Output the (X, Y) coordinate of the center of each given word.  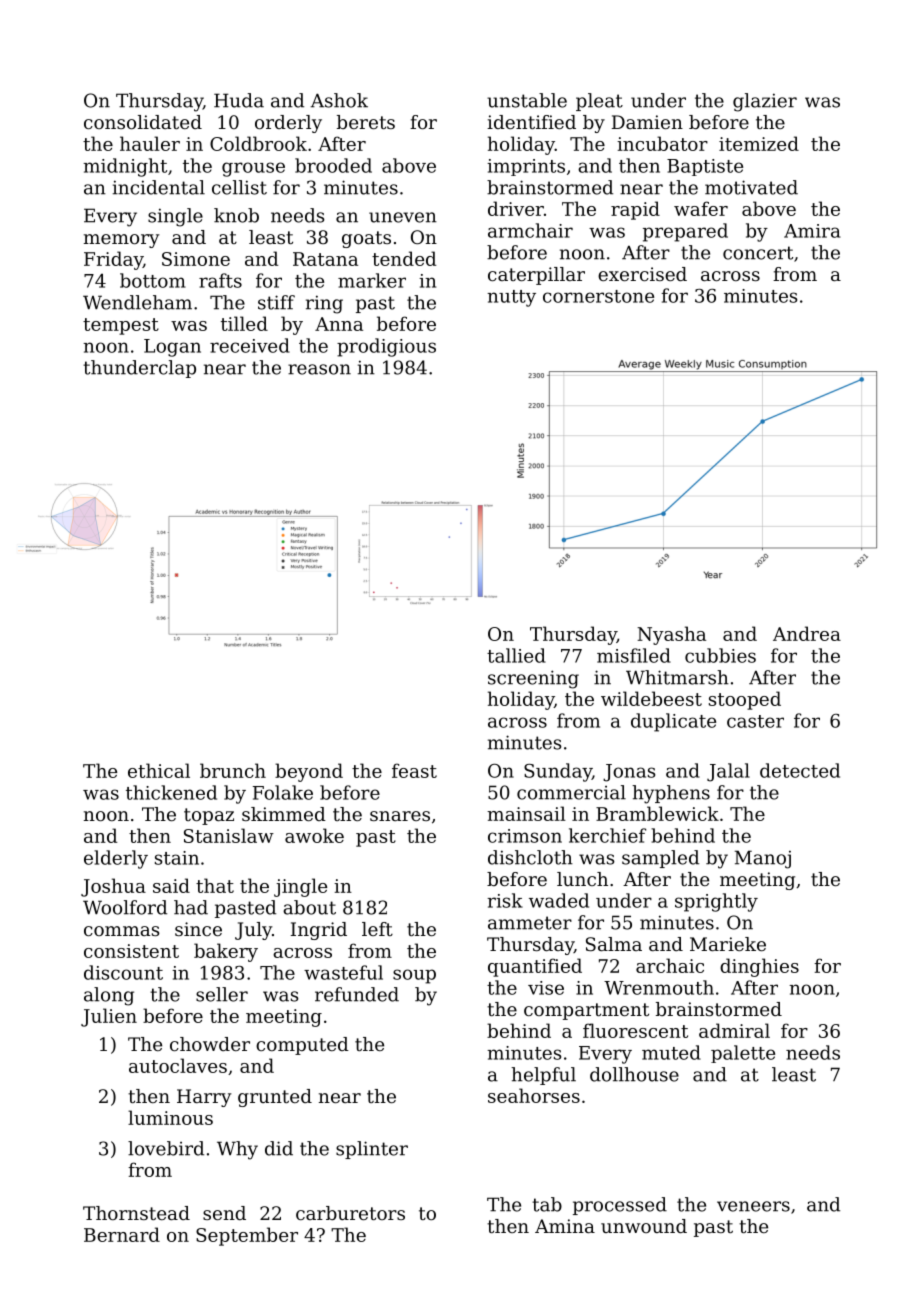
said (171, 885)
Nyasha (671, 635)
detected (800, 770)
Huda (239, 100)
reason (319, 369)
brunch (233, 770)
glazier (765, 102)
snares (400, 816)
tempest (121, 326)
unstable (527, 100)
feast (414, 770)
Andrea (807, 633)
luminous (170, 1117)
